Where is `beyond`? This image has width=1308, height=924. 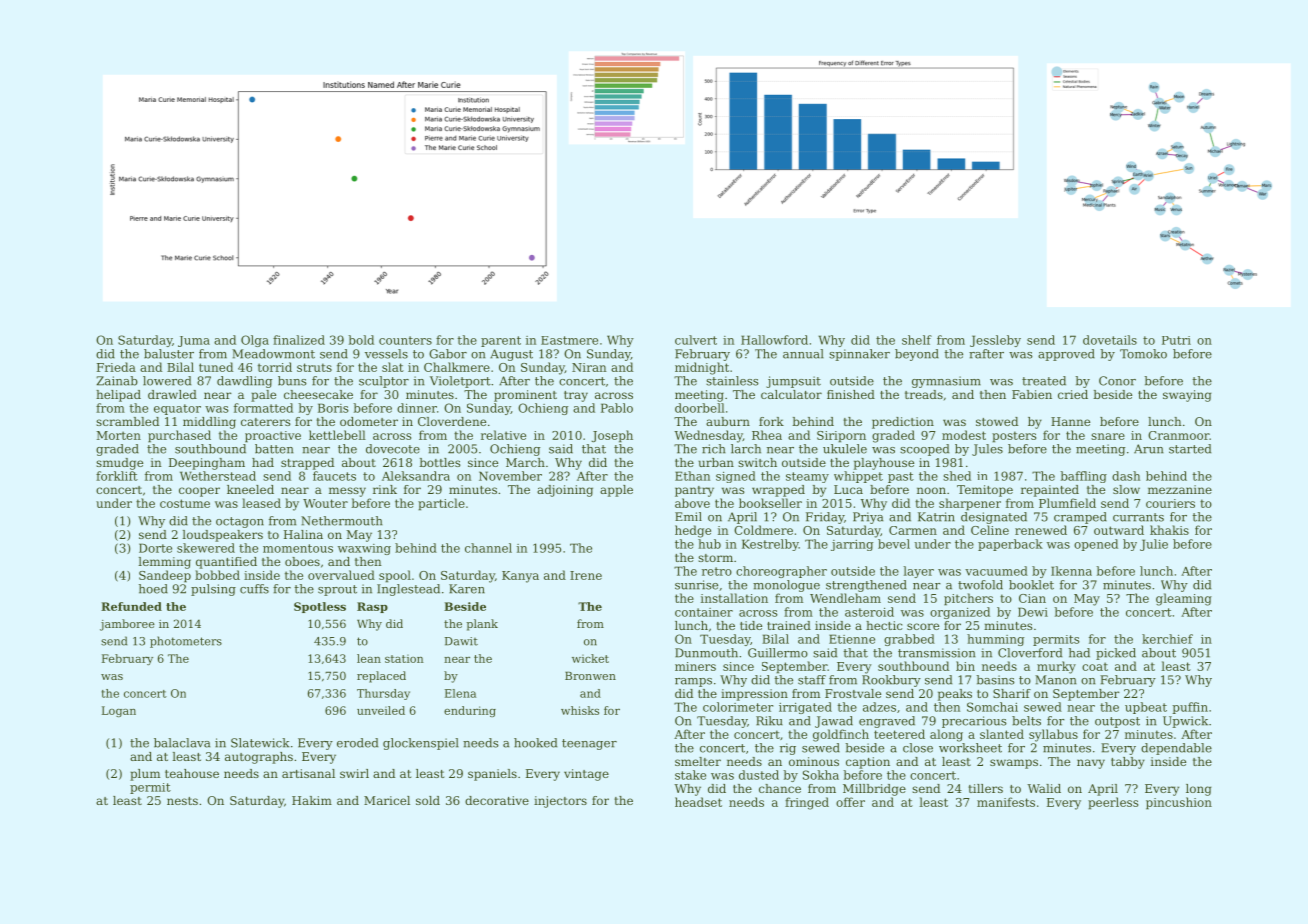
beyond is located at coordinates (917, 355).
